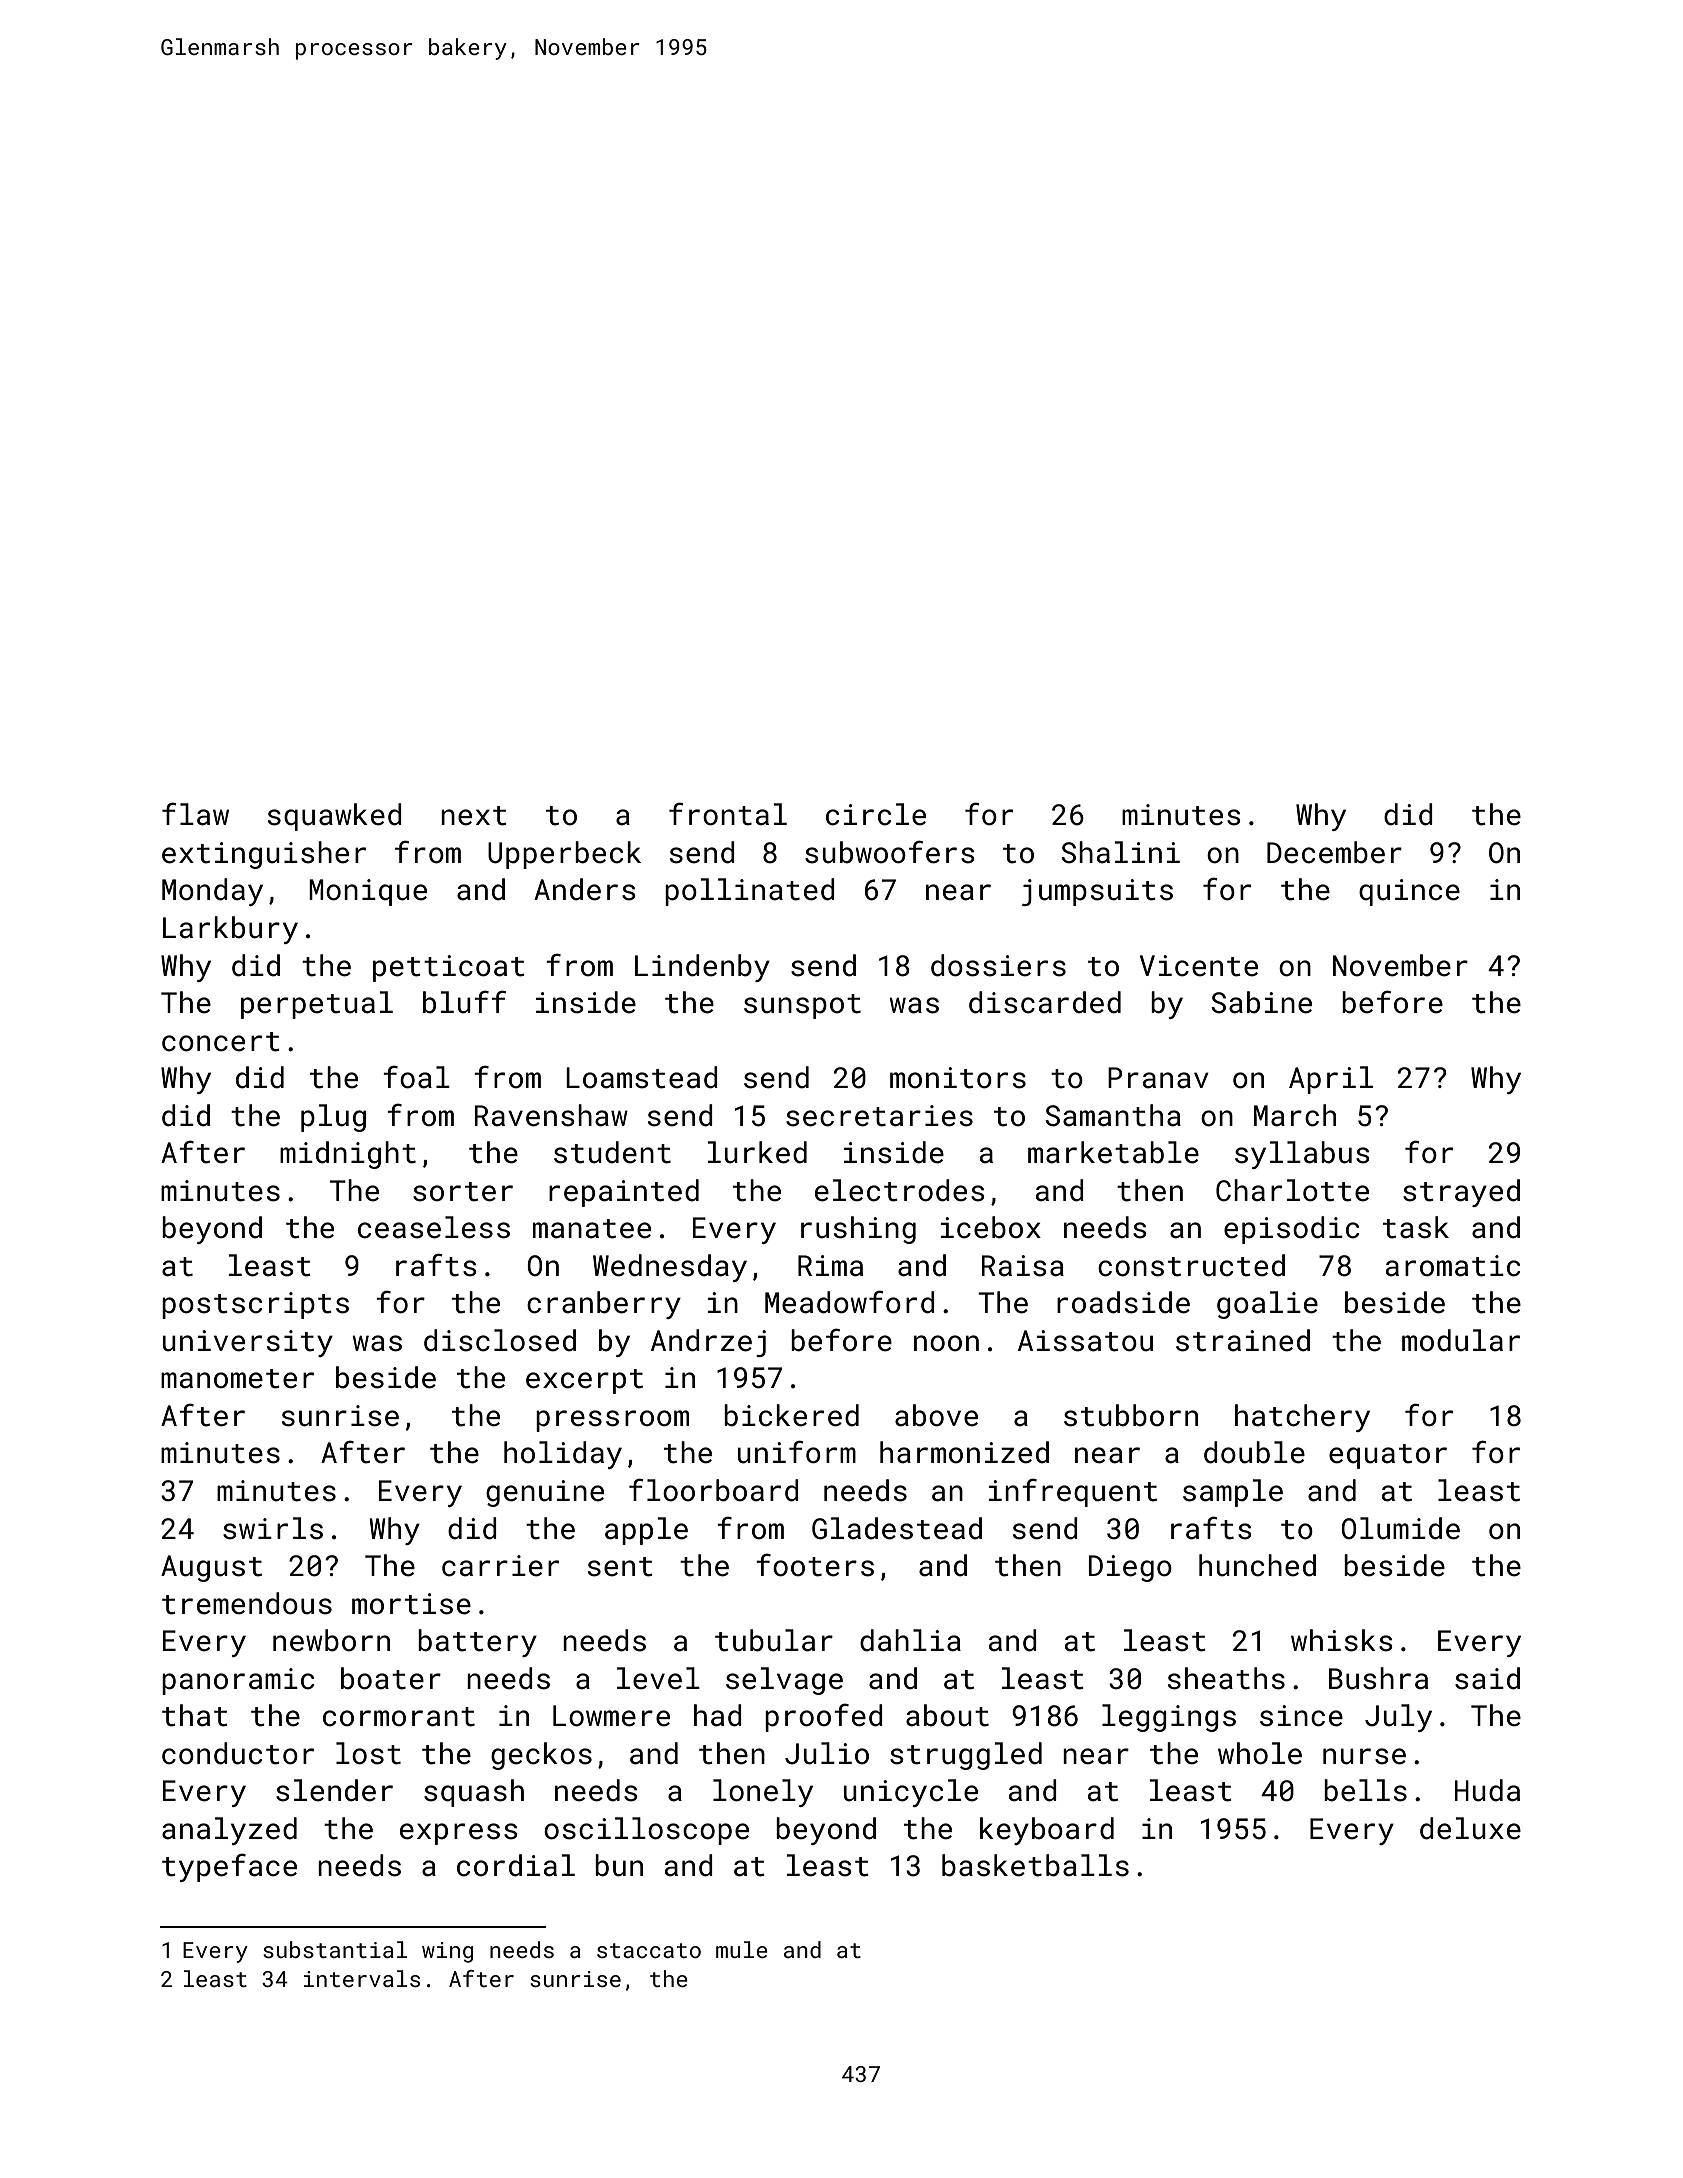 This screenshot has height=2178, width=1683. Describe the element at coordinates (714, 1490) in the screenshot. I see `floorboard` at that location.
